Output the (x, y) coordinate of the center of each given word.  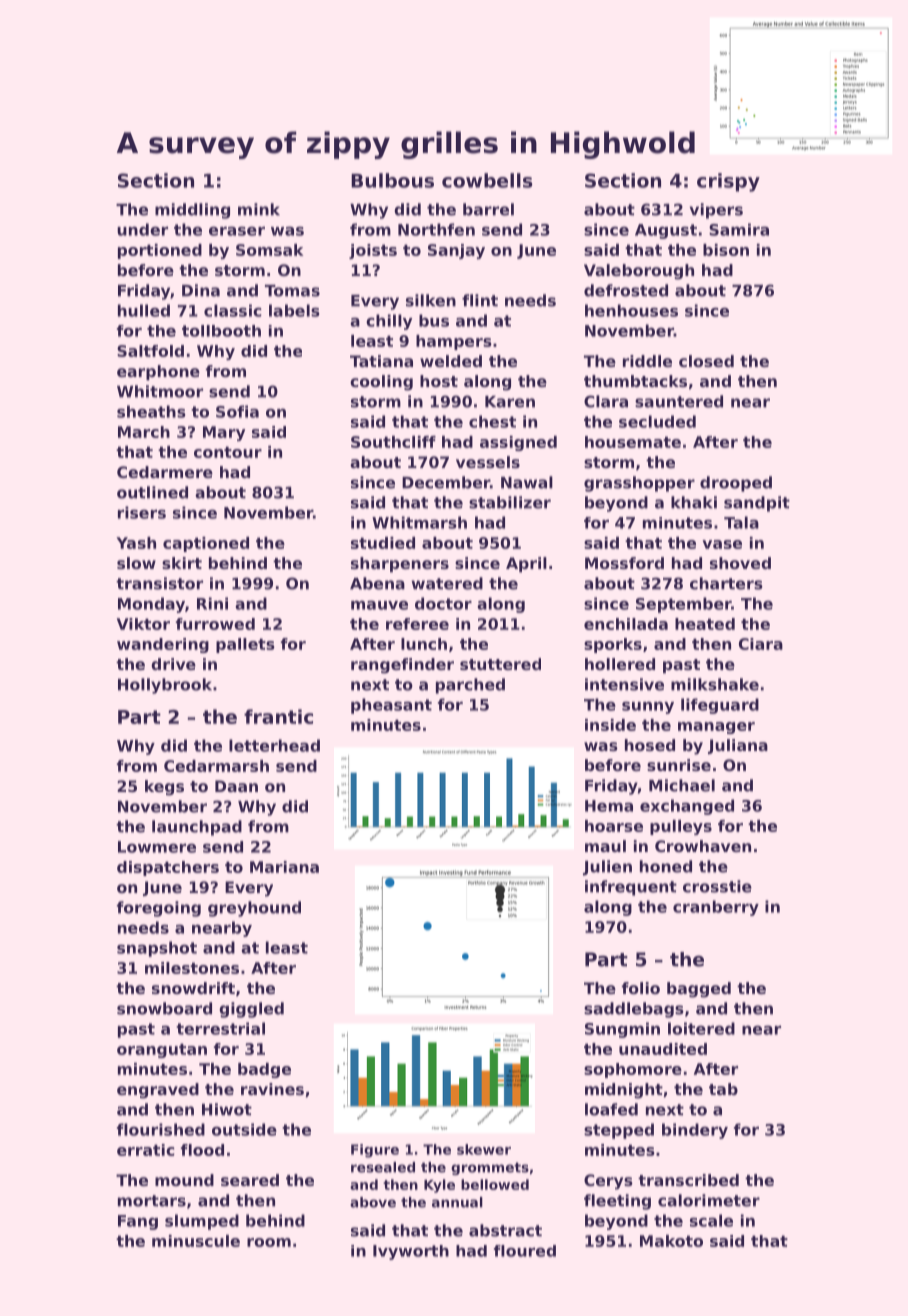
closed (706, 361)
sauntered (679, 401)
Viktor (143, 624)
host (439, 381)
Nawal (527, 482)
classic (232, 310)
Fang (138, 1222)
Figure (375, 1151)
